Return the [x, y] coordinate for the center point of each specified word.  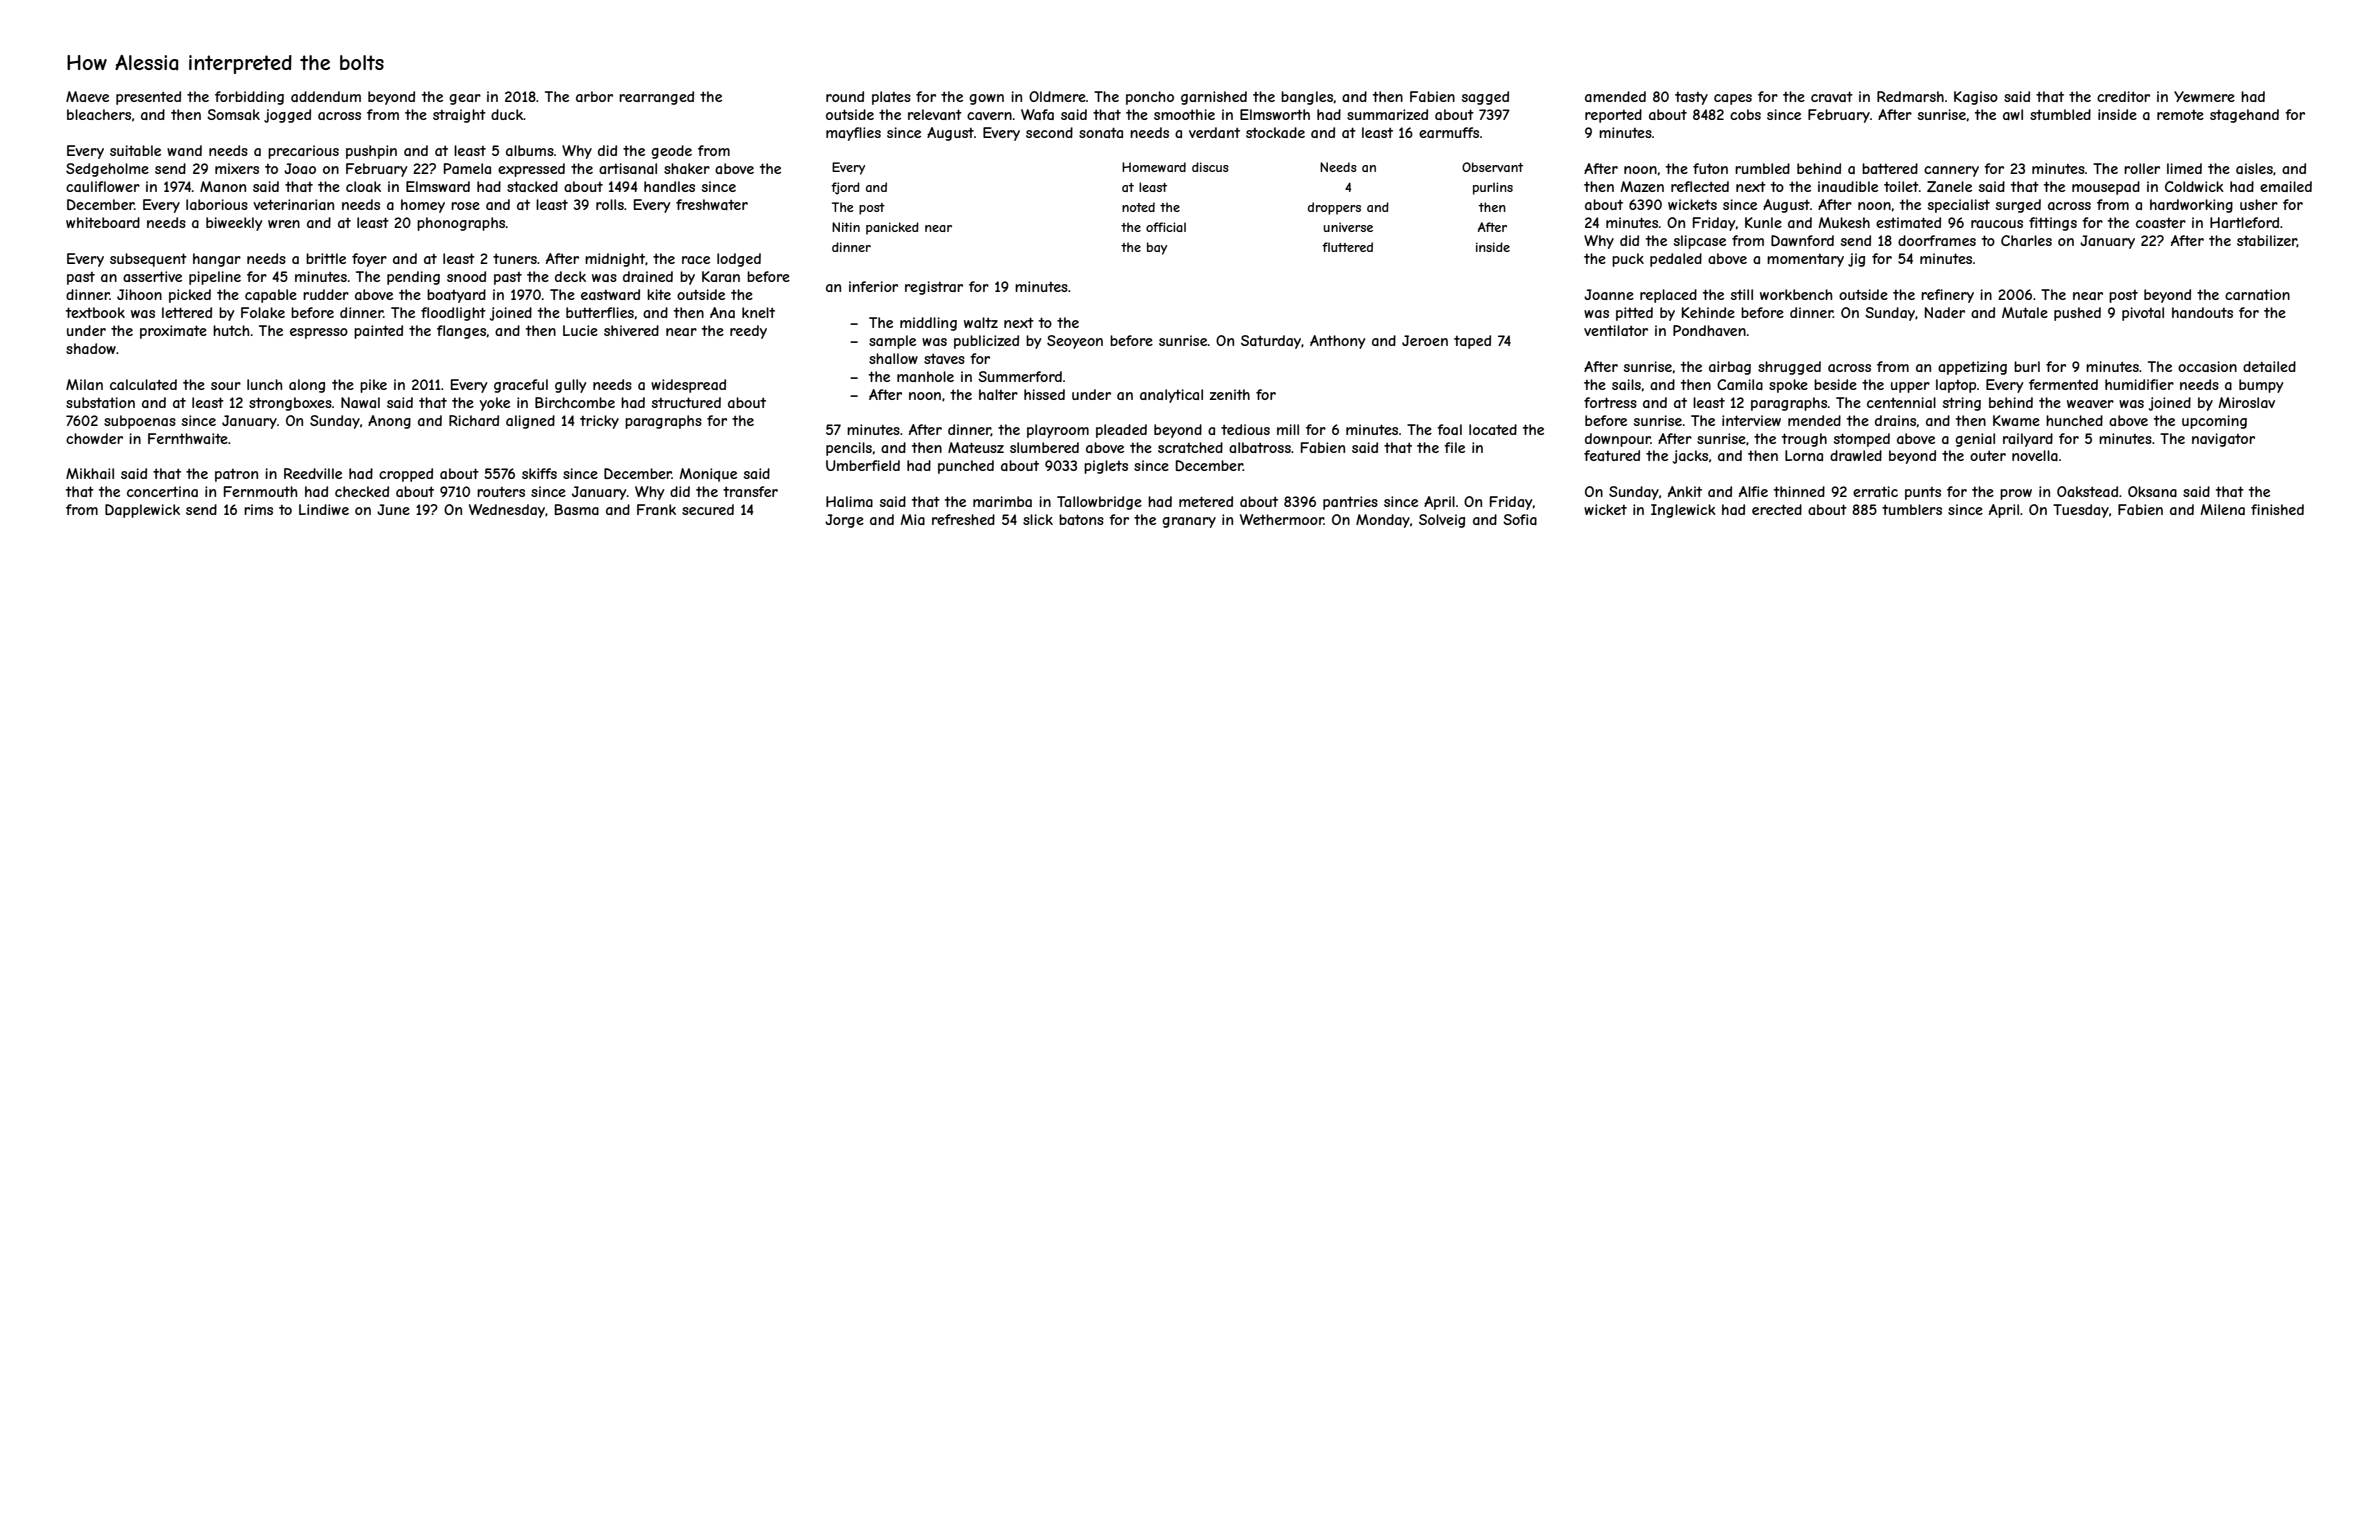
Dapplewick [142, 511]
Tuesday [2081, 511]
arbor [594, 96]
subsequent [148, 260]
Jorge [844, 521]
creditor [2123, 96]
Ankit [1685, 491]
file [1454, 447]
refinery [1947, 296]
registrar [934, 288]
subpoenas [140, 422]
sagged [1485, 98]
